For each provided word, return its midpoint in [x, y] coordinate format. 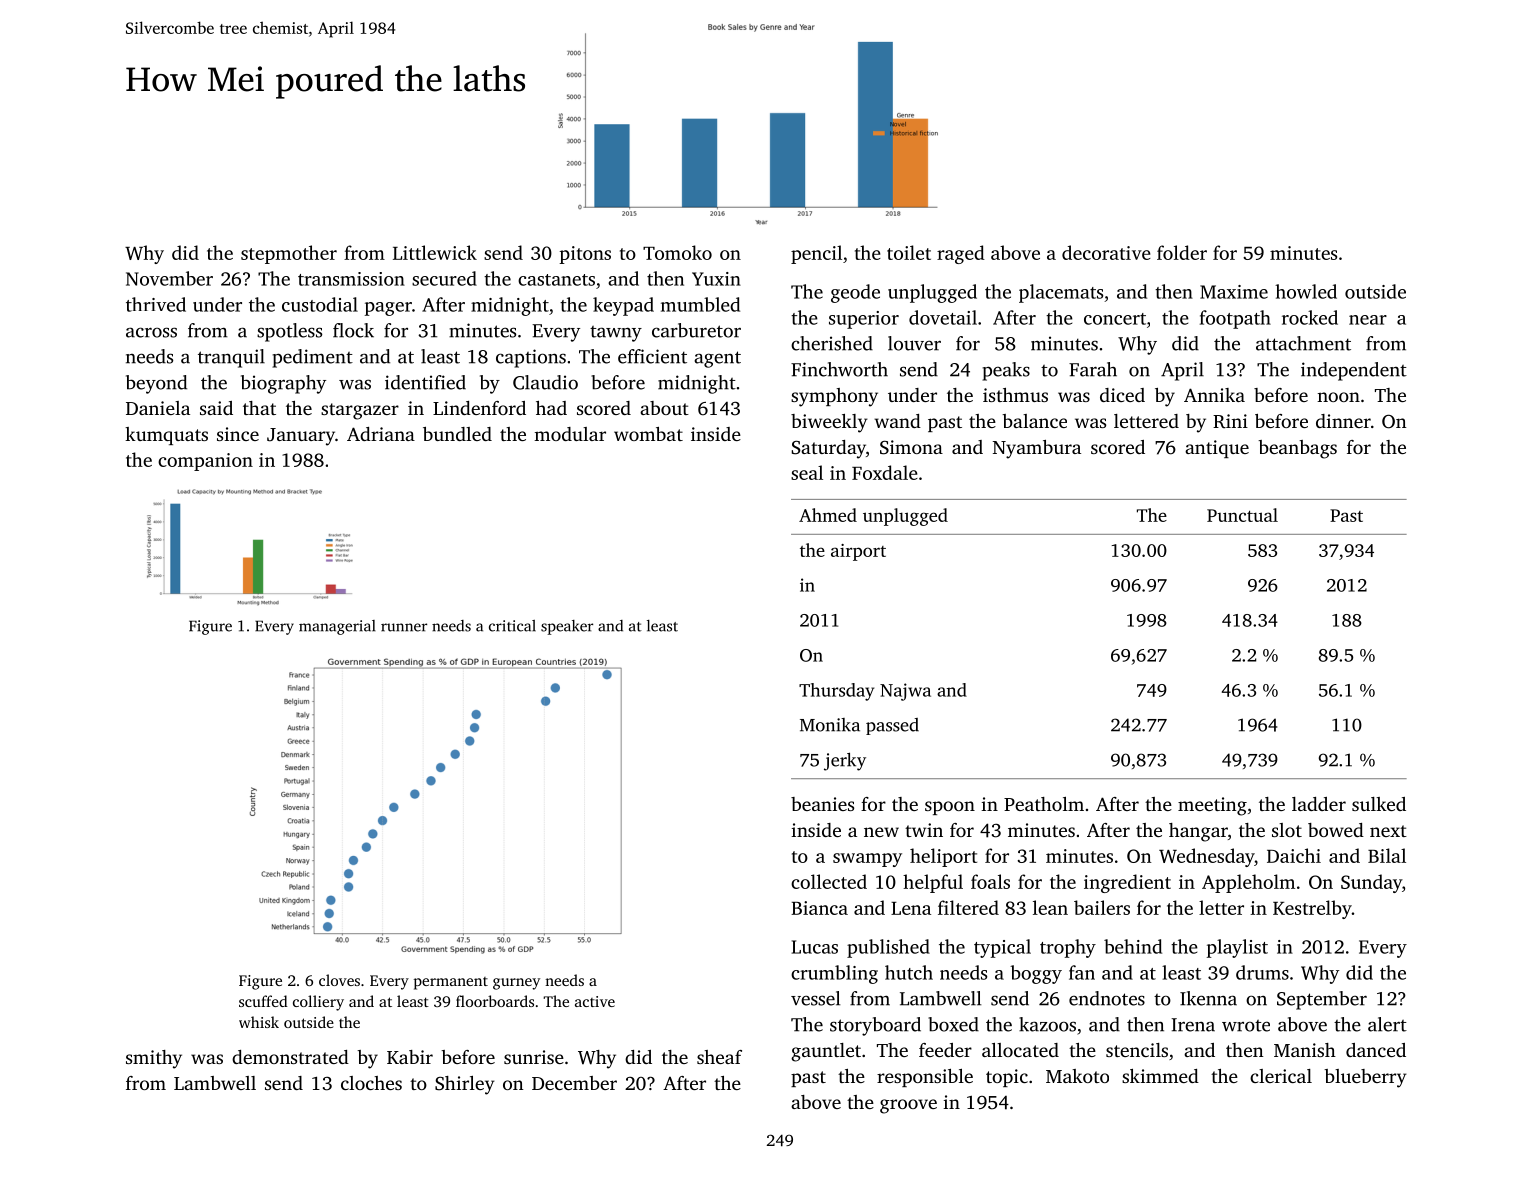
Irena [1193, 1025]
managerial [337, 627]
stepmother [289, 254]
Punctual [1242, 515]
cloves [339, 980]
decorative [1106, 252]
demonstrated [290, 1057]
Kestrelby [1312, 909]
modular [570, 434]
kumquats [166, 436]
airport [858, 552]
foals [990, 881]
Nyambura [1037, 449]
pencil [816, 254]
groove [908, 1106]
